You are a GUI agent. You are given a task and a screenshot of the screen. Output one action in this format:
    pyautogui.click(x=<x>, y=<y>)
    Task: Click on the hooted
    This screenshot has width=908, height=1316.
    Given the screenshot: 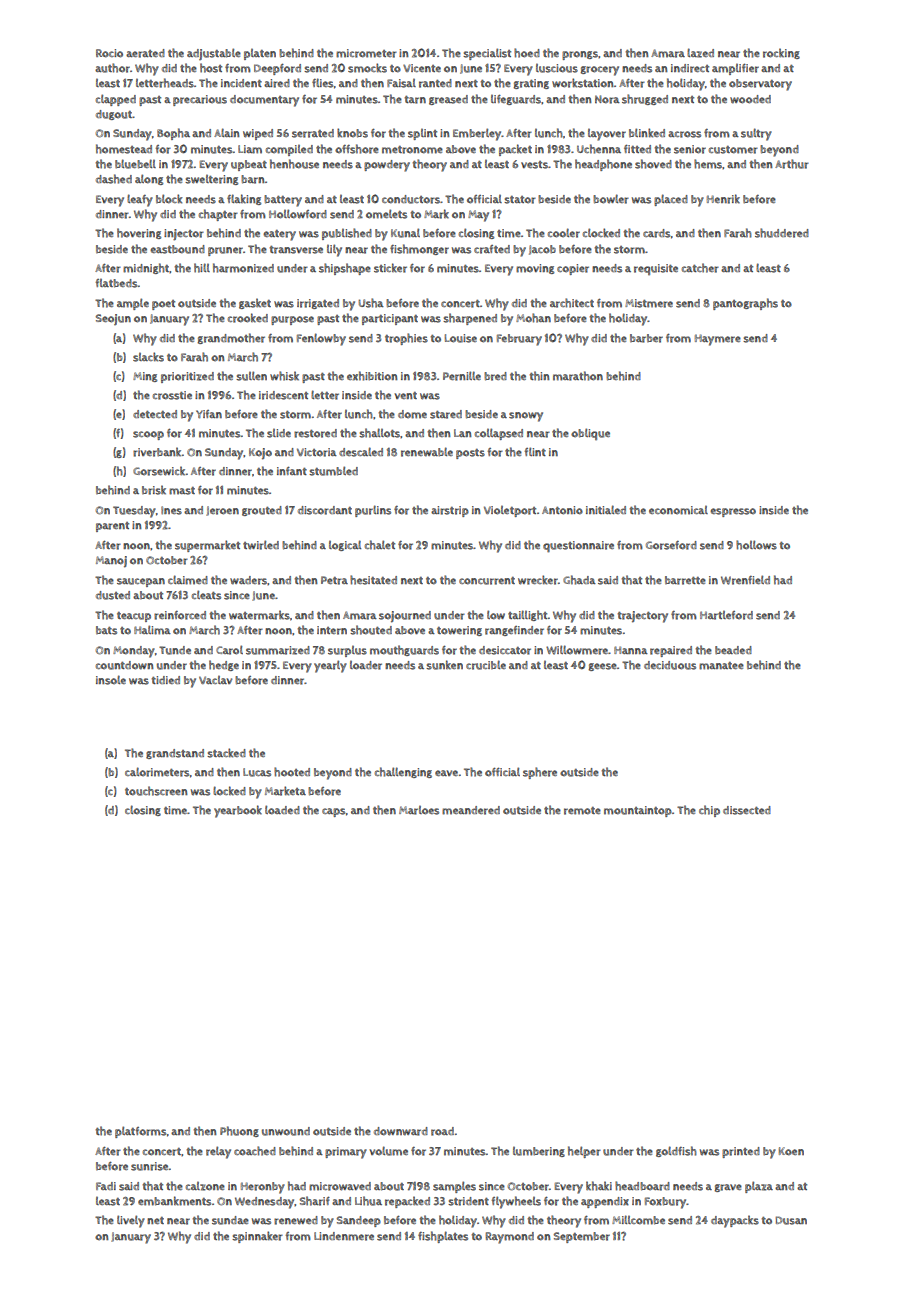 What is the action you would take?
    pyautogui.click(x=292, y=772)
